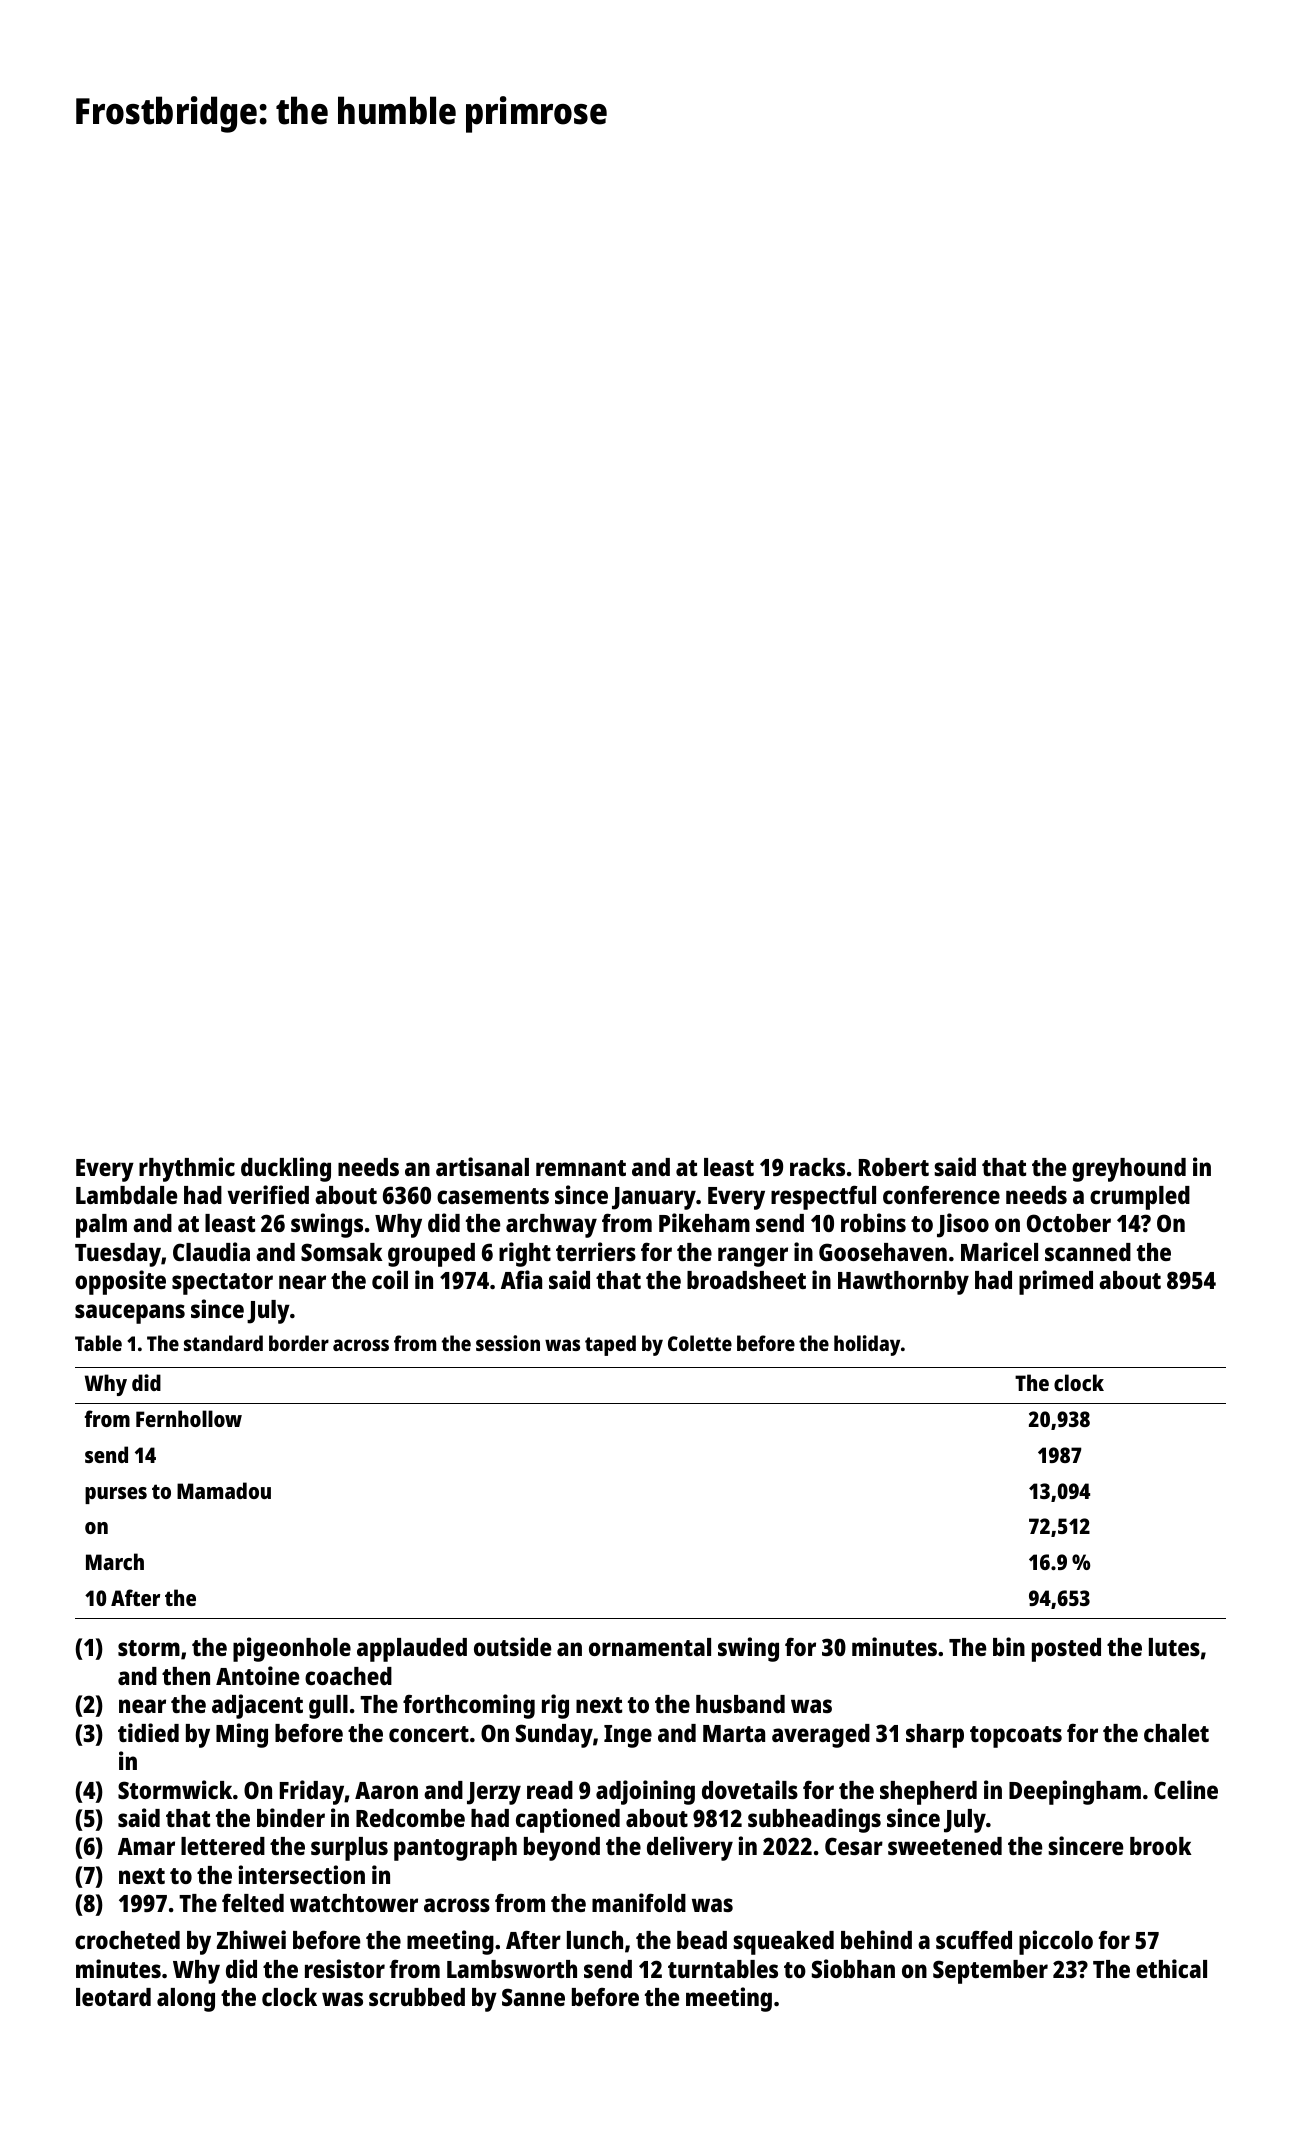 The image size is (1301, 2142). What do you see at coordinates (1056, 1282) in the screenshot?
I see `primed` at bounding box center [1056, 1282].
